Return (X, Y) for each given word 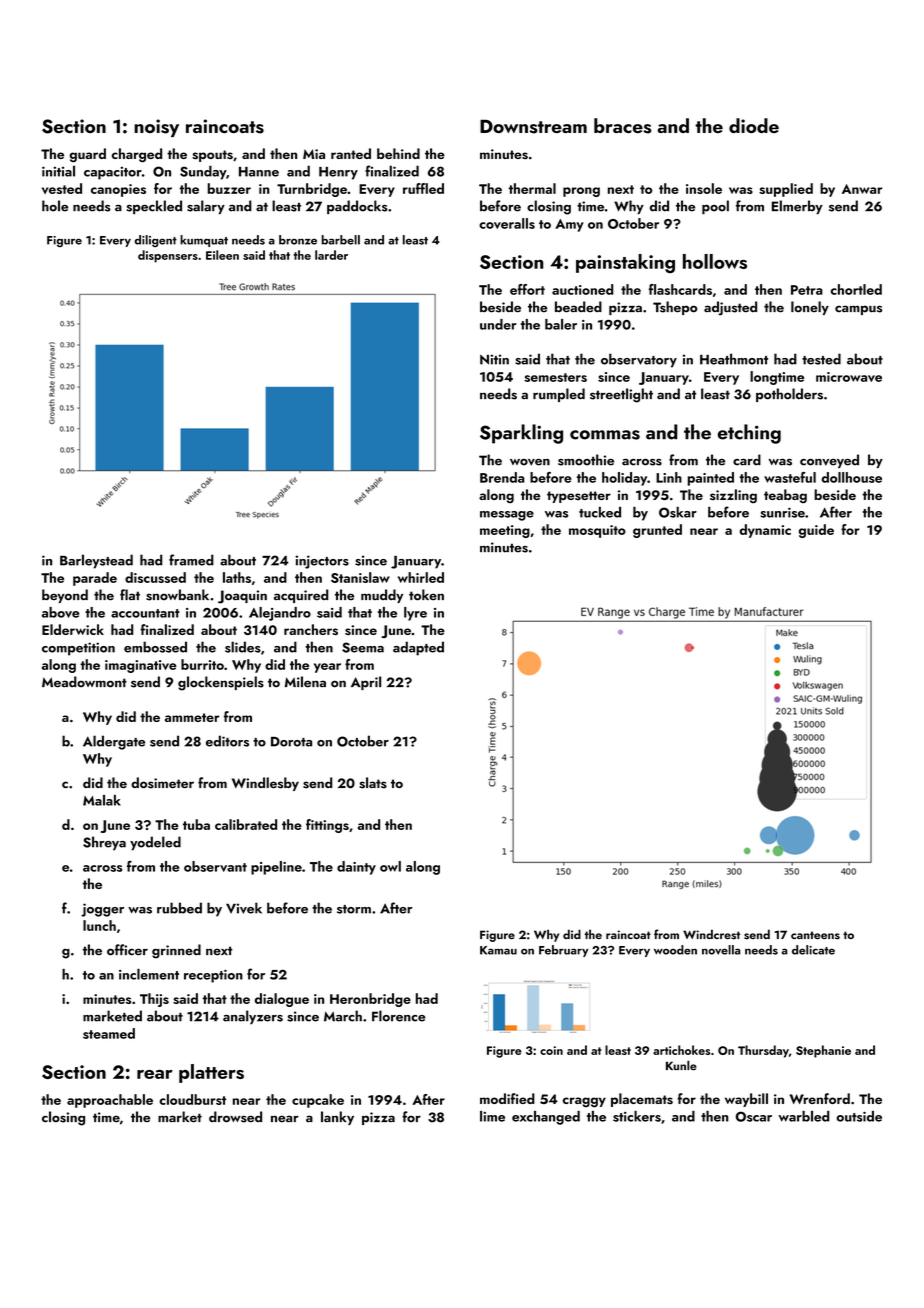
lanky (337, 1118)
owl (390, 866)
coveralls (507, 223)
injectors (322, 562)
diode (754, 125)
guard (87, 155)
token (426, 595)
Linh (669, 477)
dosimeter (162, 783)
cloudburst (192, 1099)
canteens (815, 935)
